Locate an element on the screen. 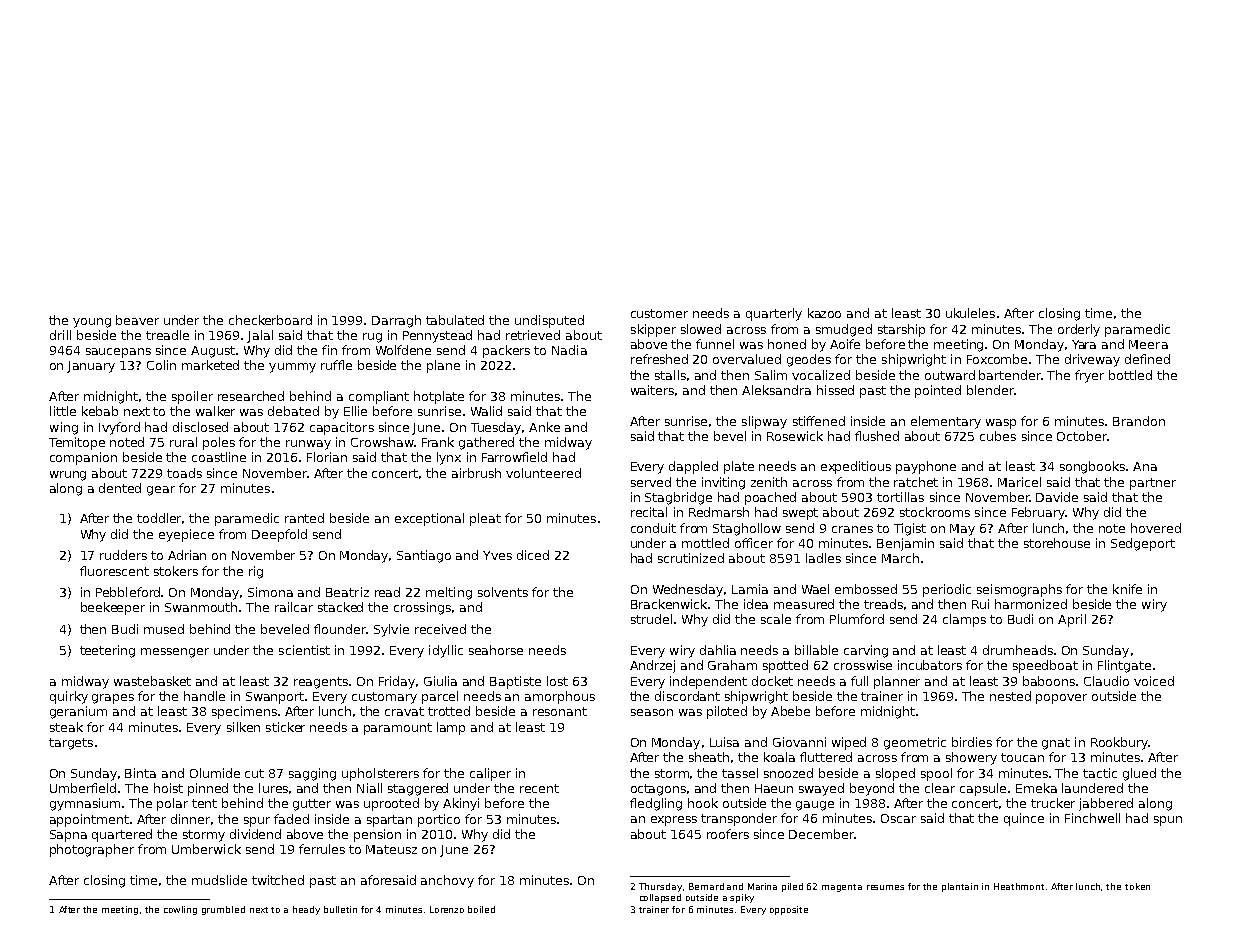 This screenshot has width=1233, height=952. Santiago is located at coordinates (424, 556).
